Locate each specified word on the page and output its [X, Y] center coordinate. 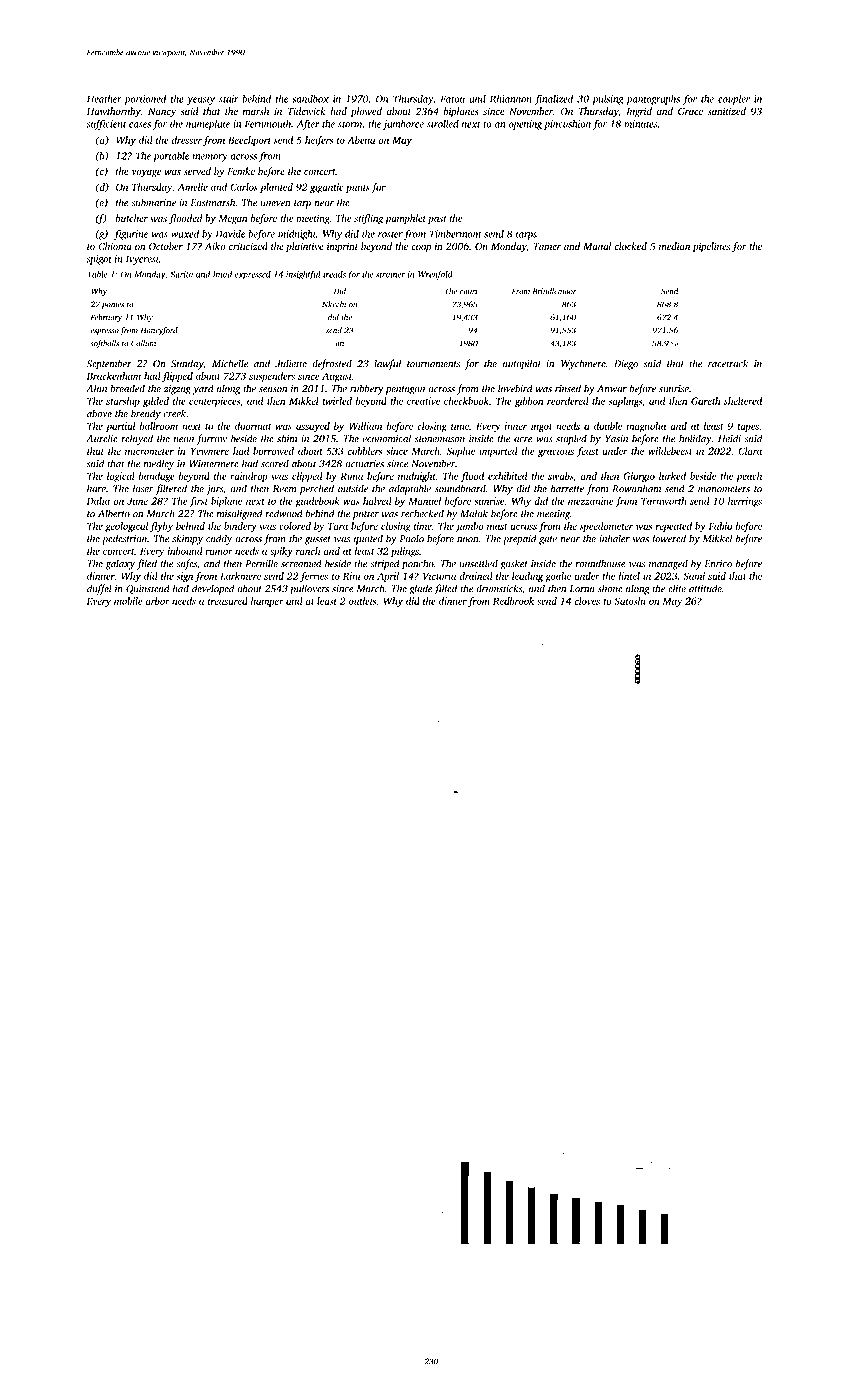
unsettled [479, 563]
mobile [128, 601]
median [674, 246]
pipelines [711, 247]
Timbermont [455, 234]
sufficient [106, 124]
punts [358, 189]
